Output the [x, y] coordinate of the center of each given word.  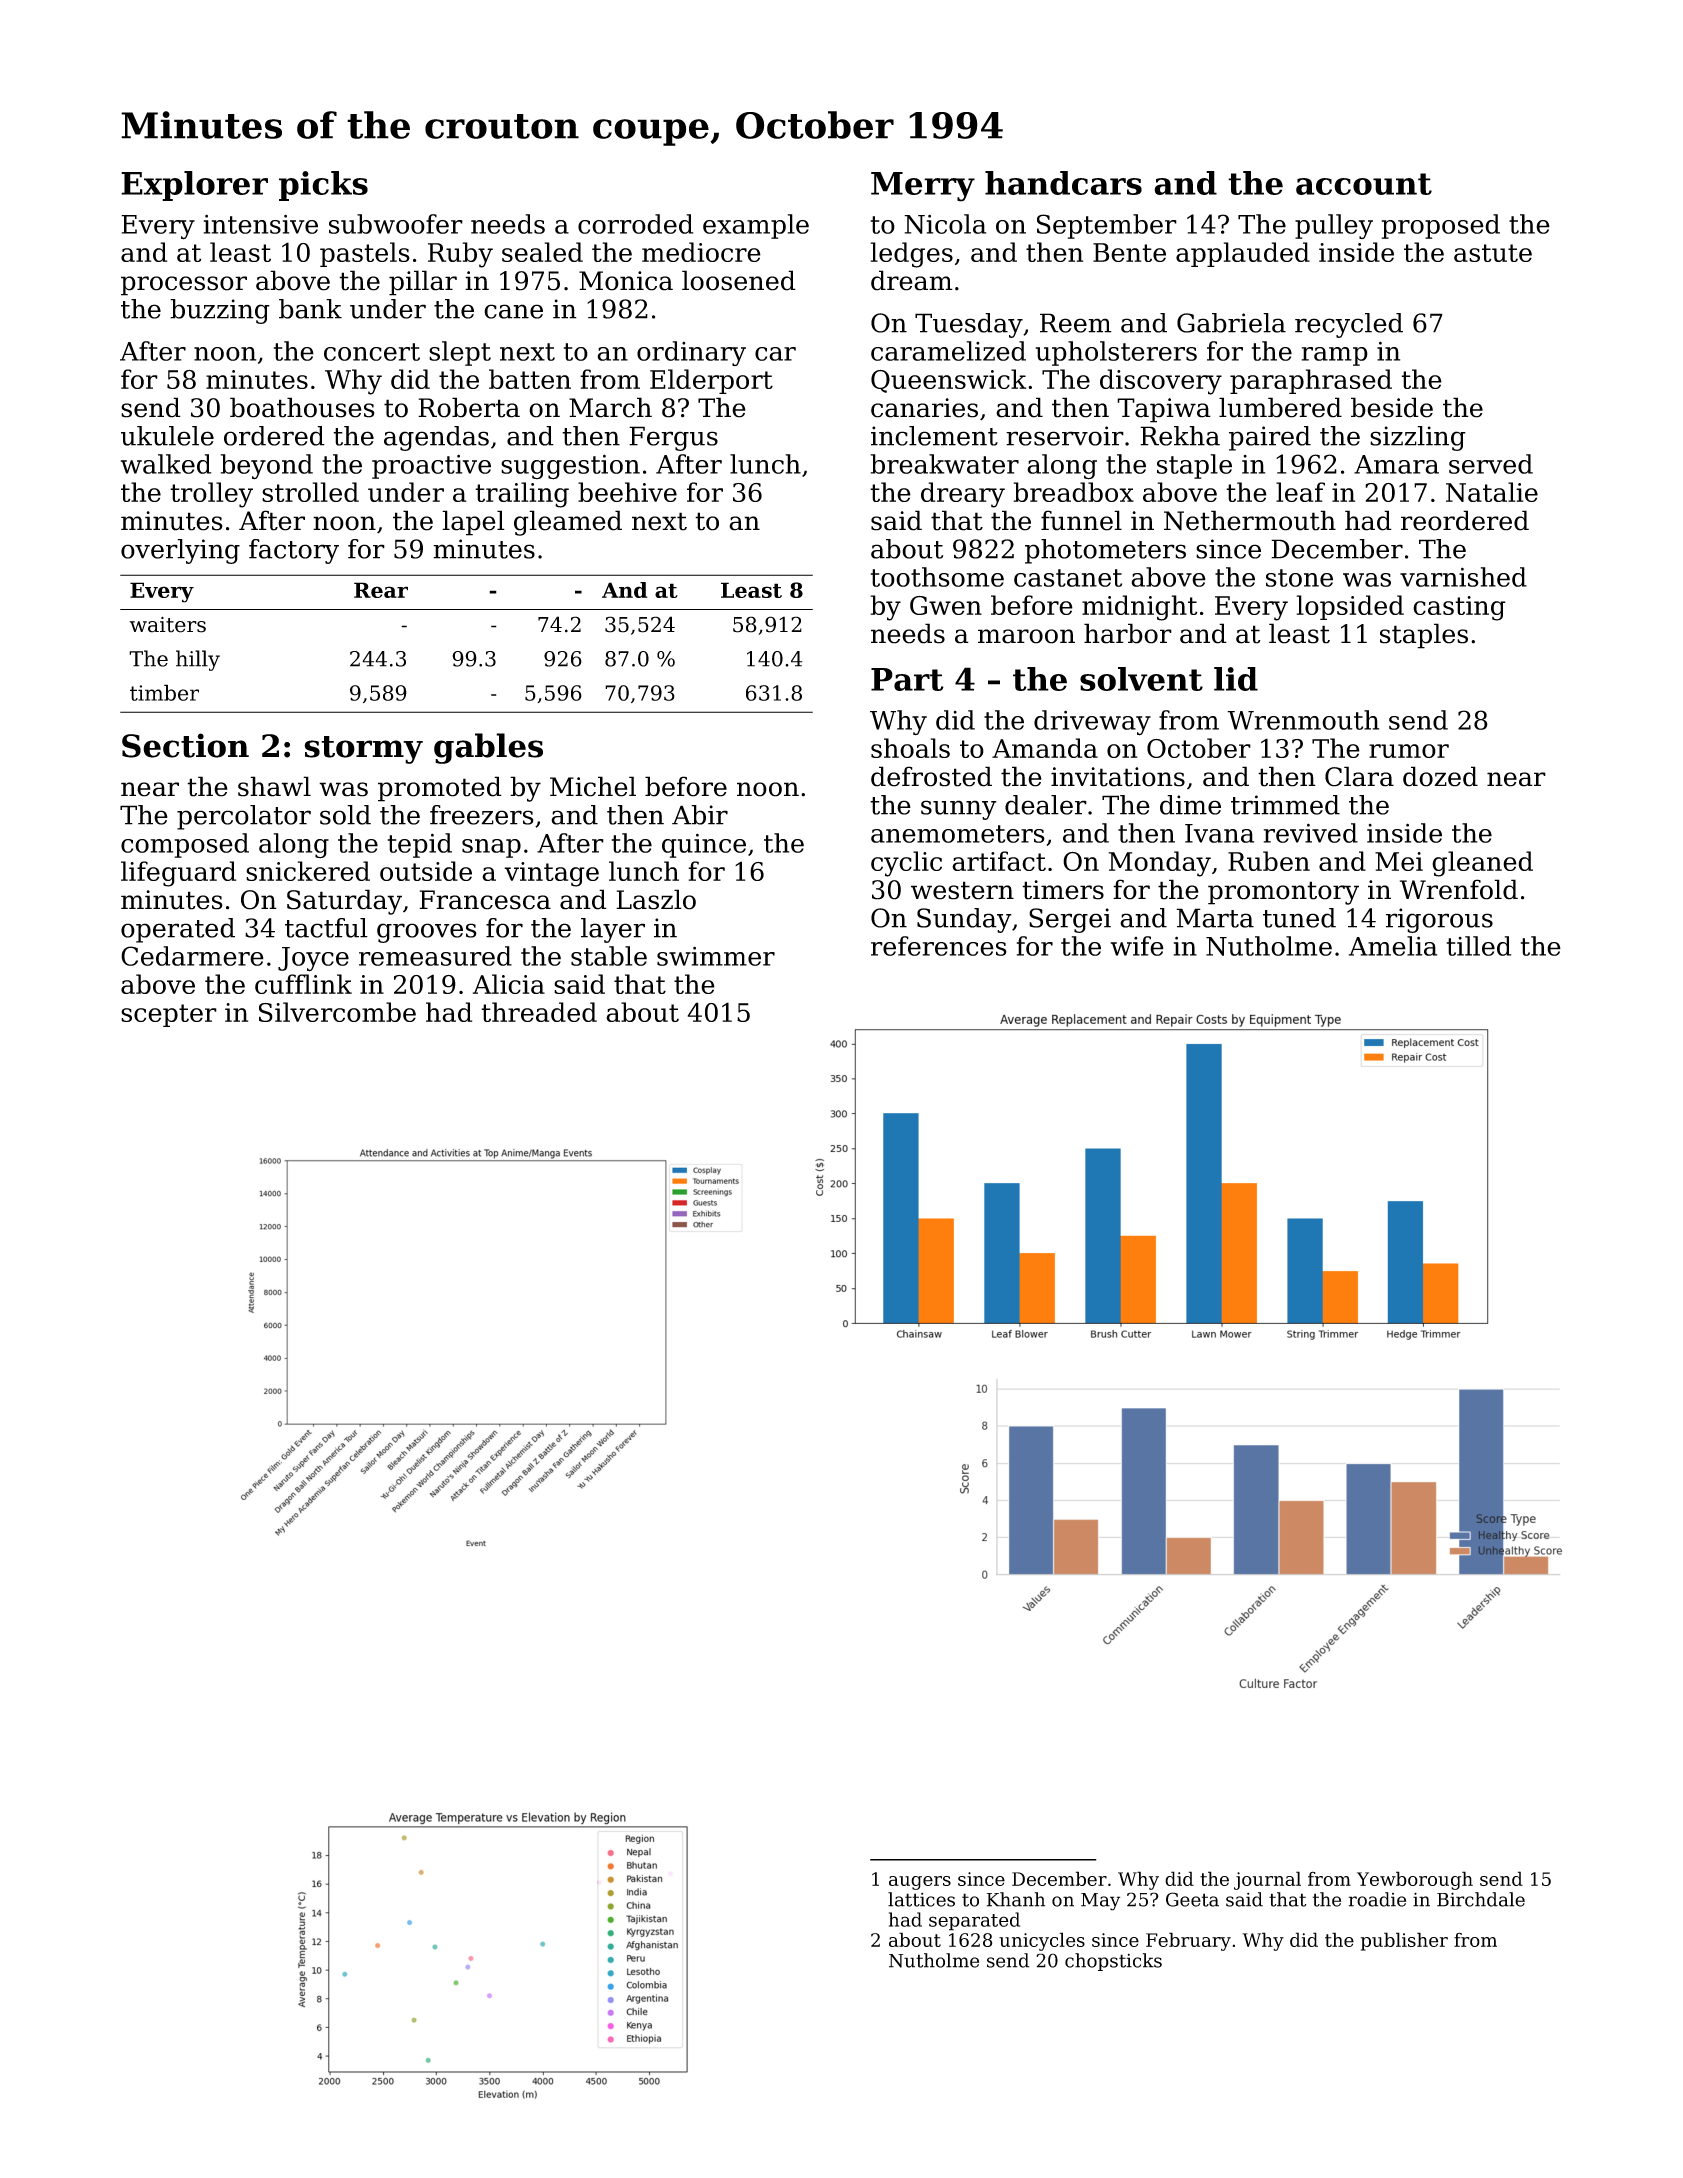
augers [920, 1883]
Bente [1129, 252]
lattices [921, 1899]
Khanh [1016, 1899]
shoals [910, 748]
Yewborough [1415, 1880]
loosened [739, 280]
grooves [427, 933]
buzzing [220, 311]
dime [1190, 805]
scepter [169, 1015]
